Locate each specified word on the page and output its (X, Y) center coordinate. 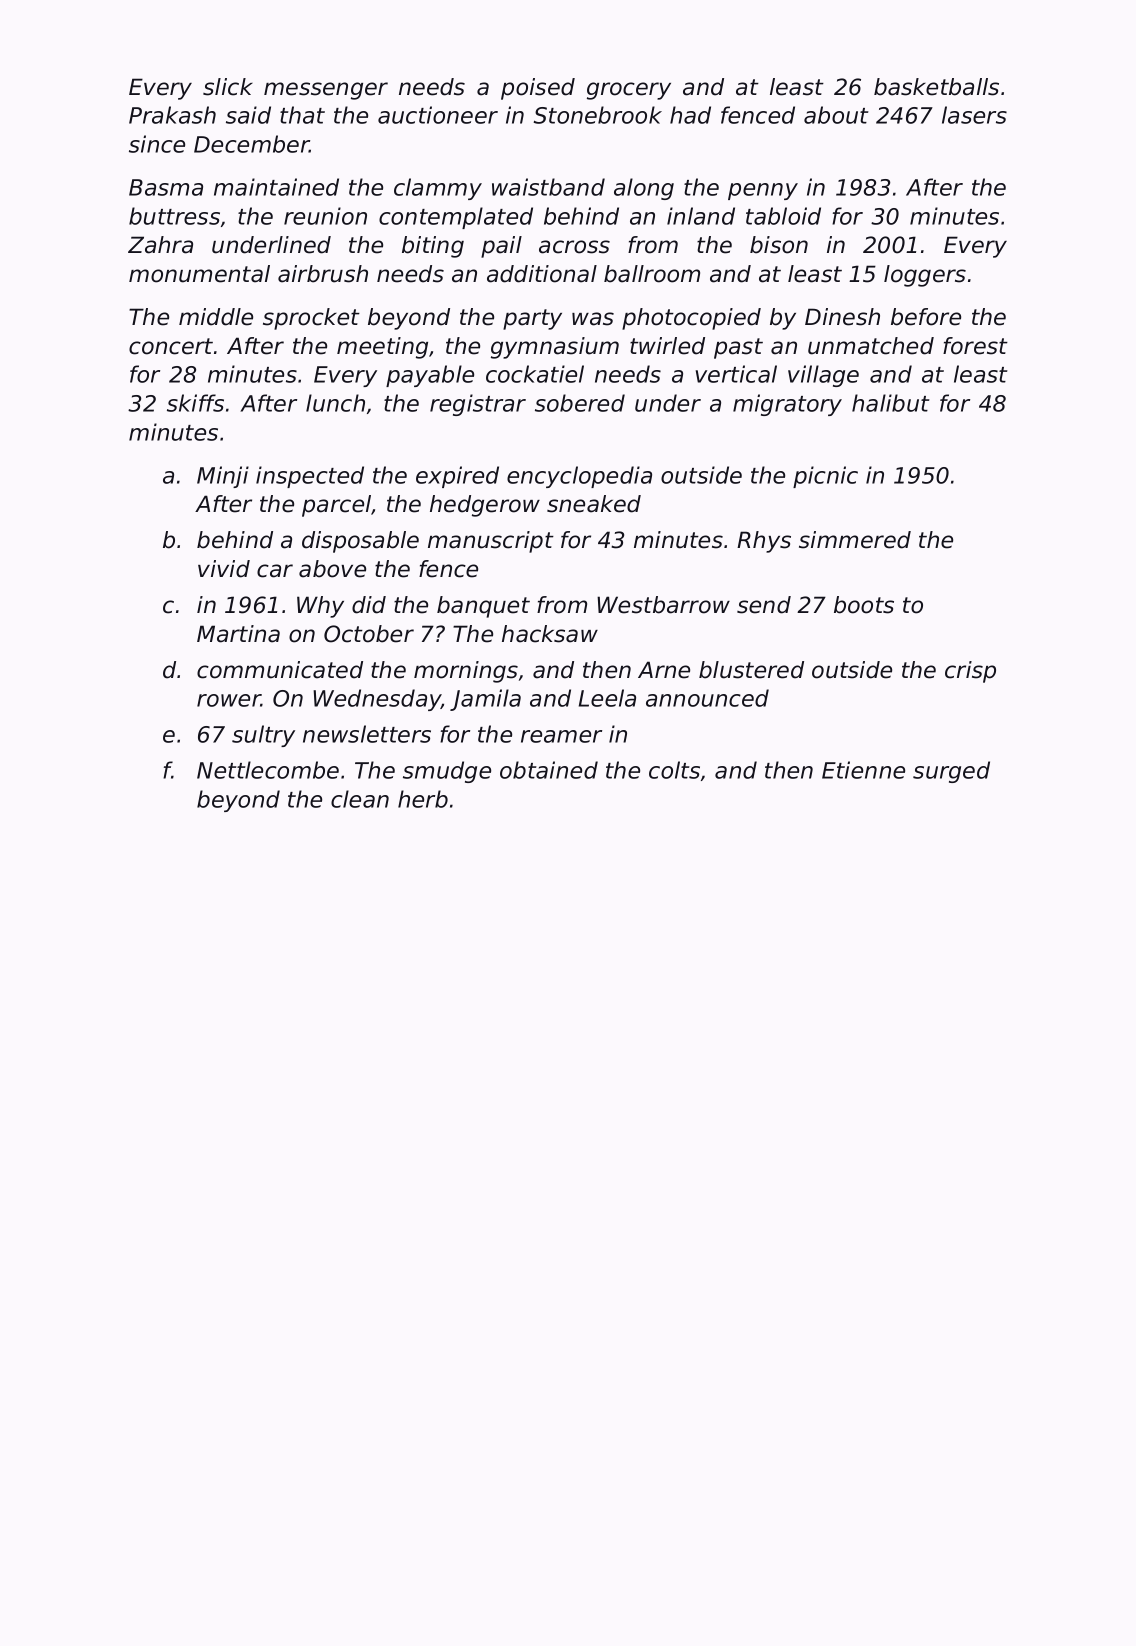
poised (538, 89)
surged (951, 772)
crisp (970, 672)
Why (320, 607)
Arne (664, 670)
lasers (974, 115)
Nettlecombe (268, 770)
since (157, 144)
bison (779, 245)
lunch (335, 403)
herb (423, 799)
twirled (667, 346)
